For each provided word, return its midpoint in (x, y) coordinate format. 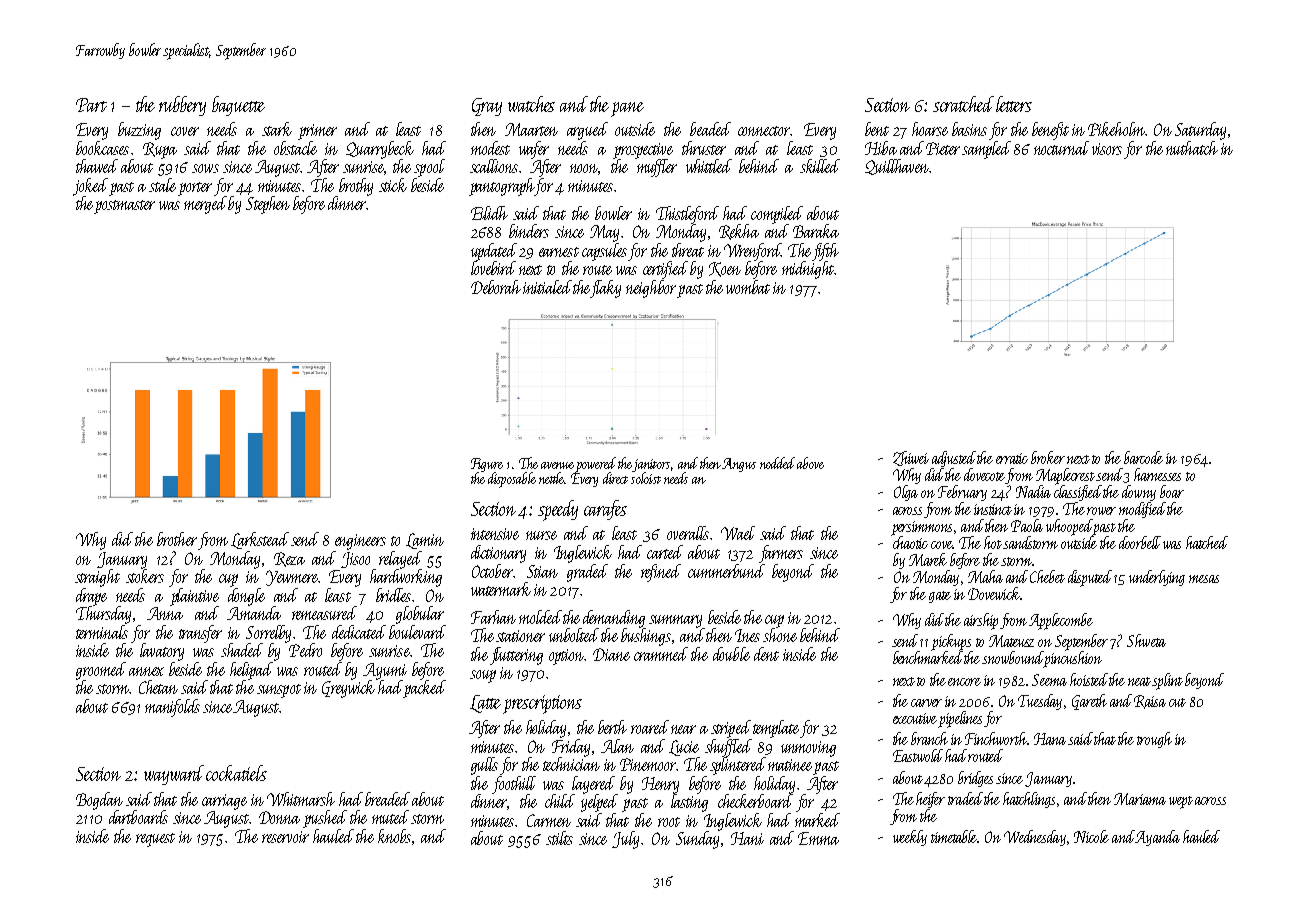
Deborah (496, 287)
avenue (557, 465)
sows (205, 168)
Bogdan (99, 800)
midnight (808, 270)
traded (965, 798)
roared (650, 727)
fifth (825, 252)
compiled (777, 215)
